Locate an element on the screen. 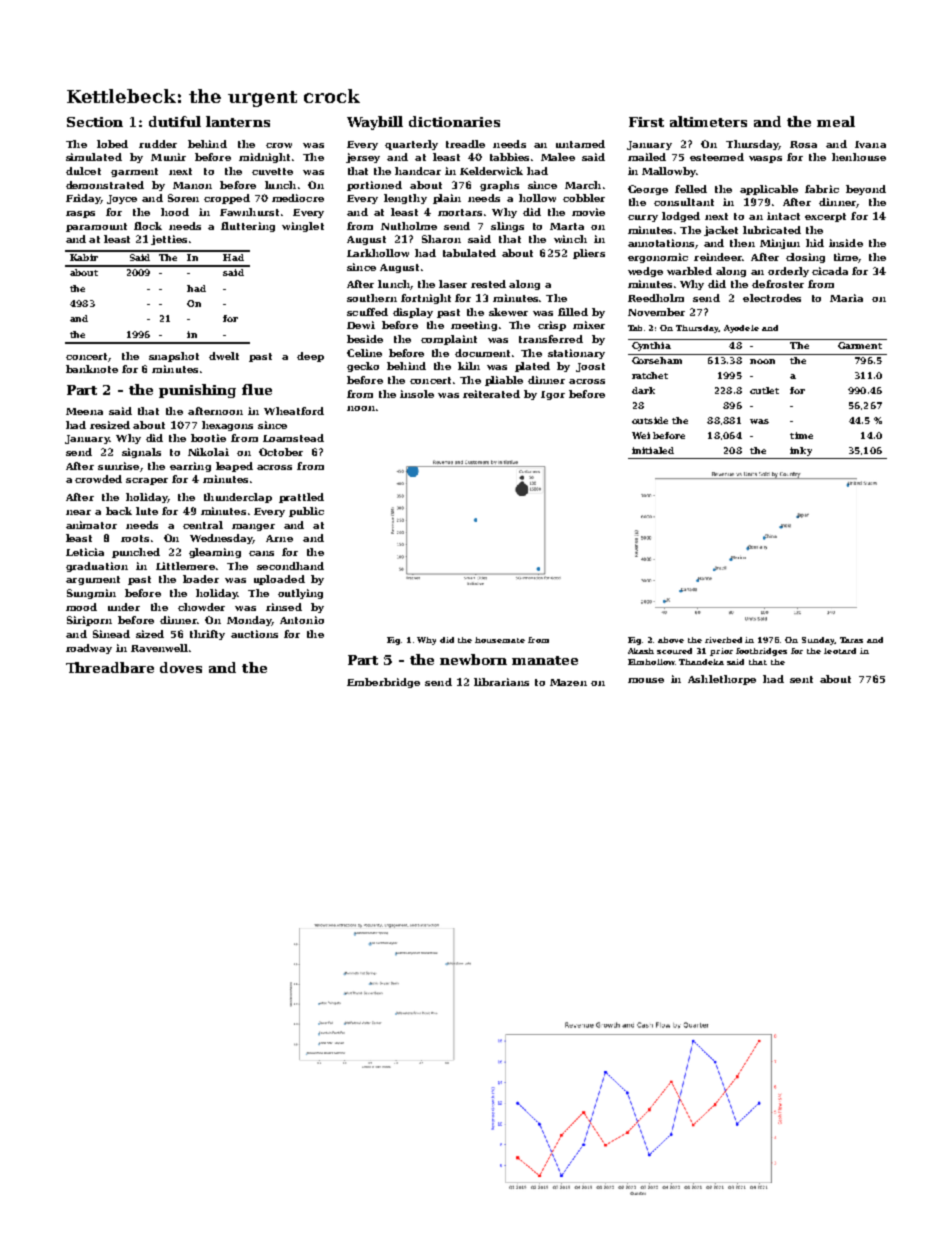 The height and width of the screenshot is (1233, 952). applicable is located at coordinates (769, 190).
